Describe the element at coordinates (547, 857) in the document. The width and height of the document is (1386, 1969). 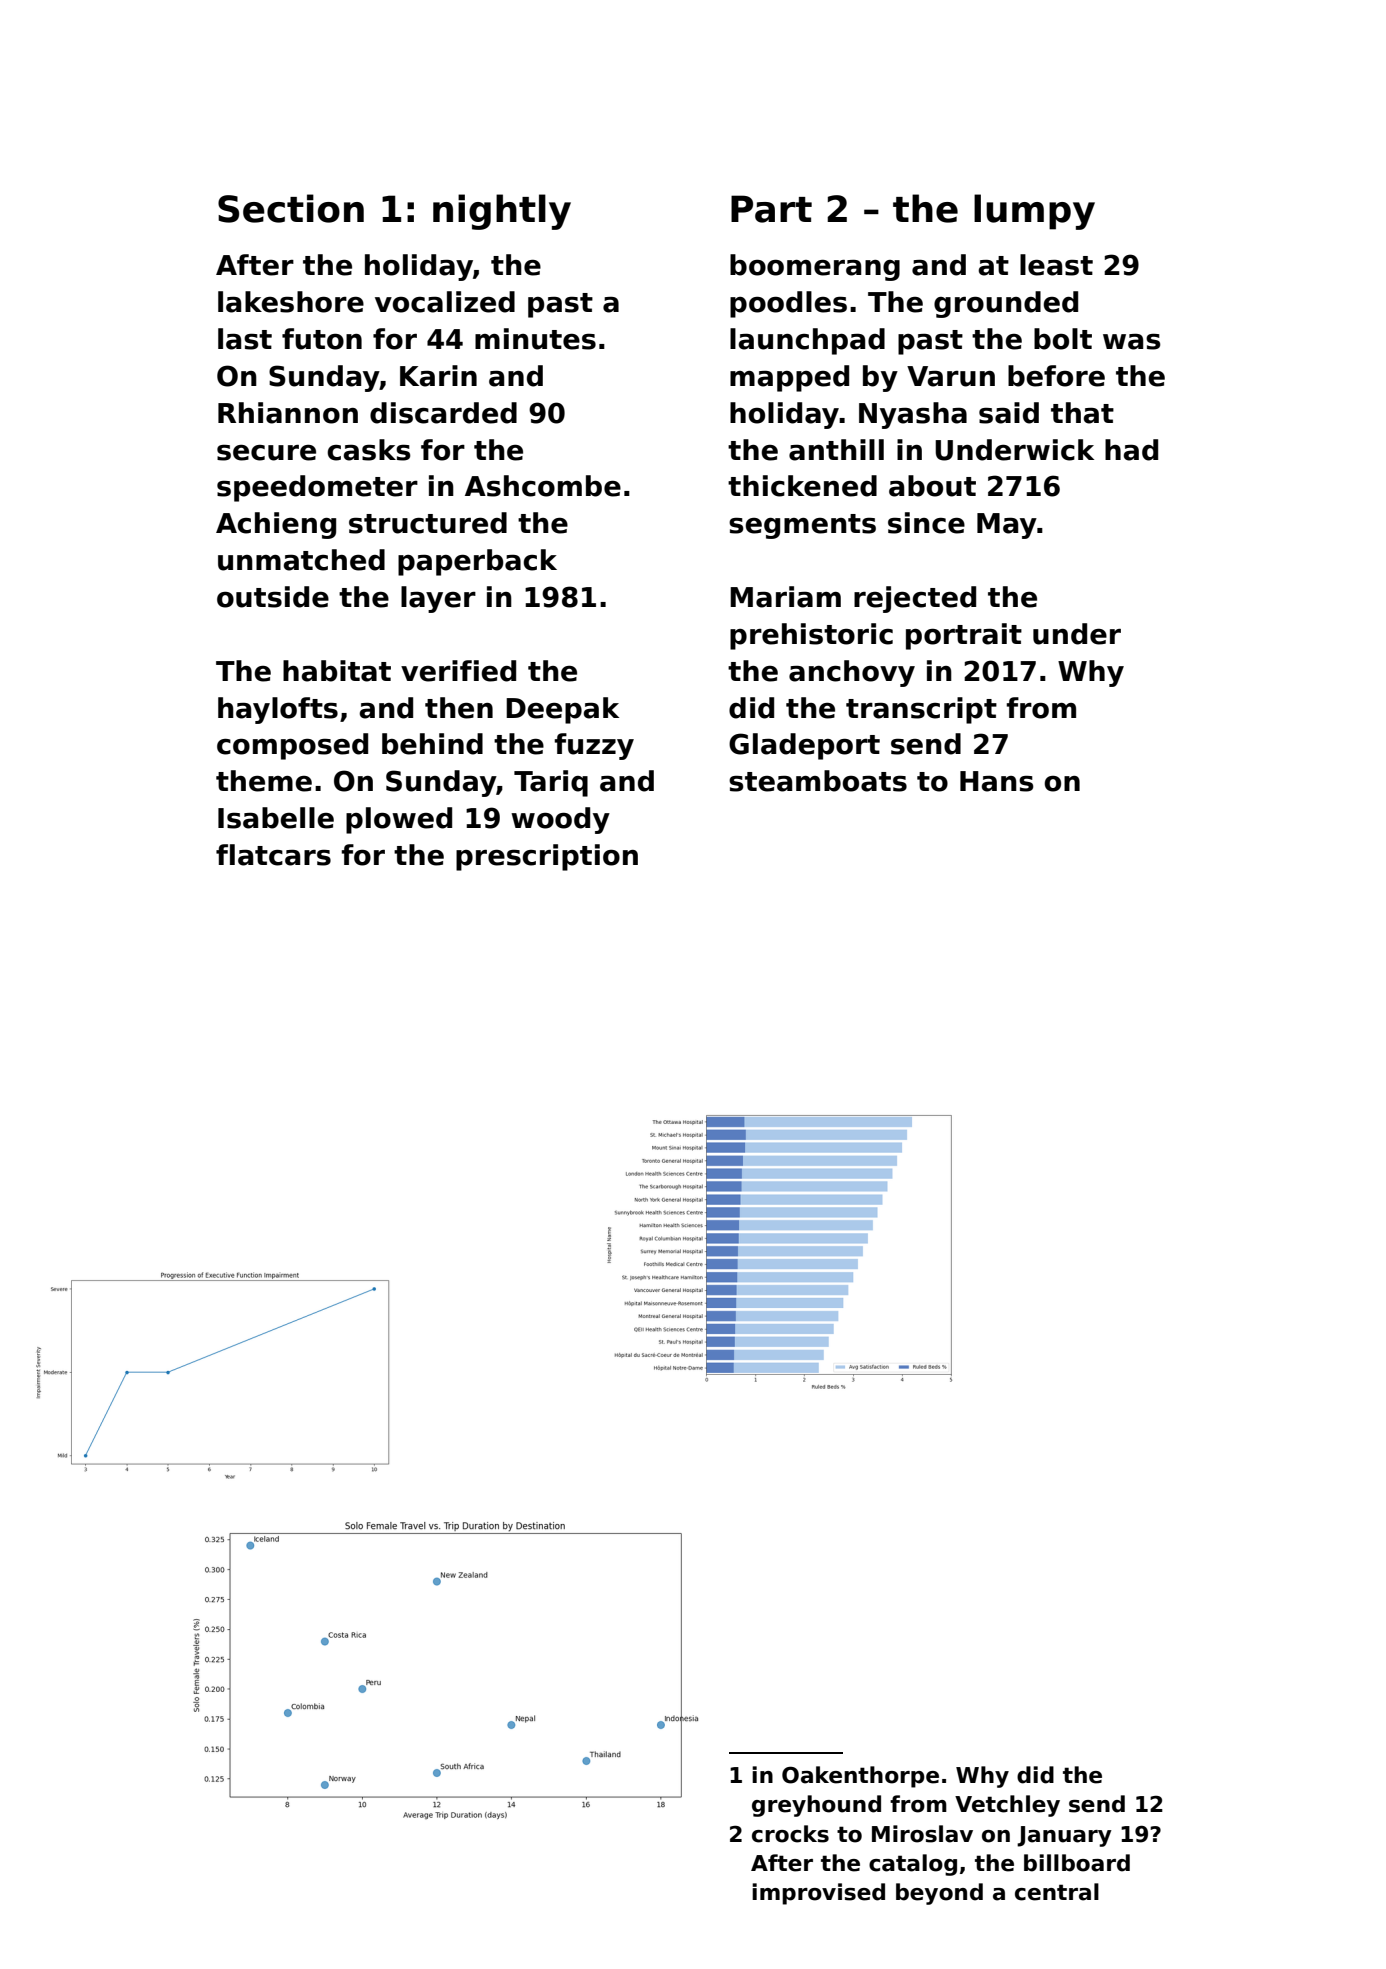
I see `prescription` at that location.
